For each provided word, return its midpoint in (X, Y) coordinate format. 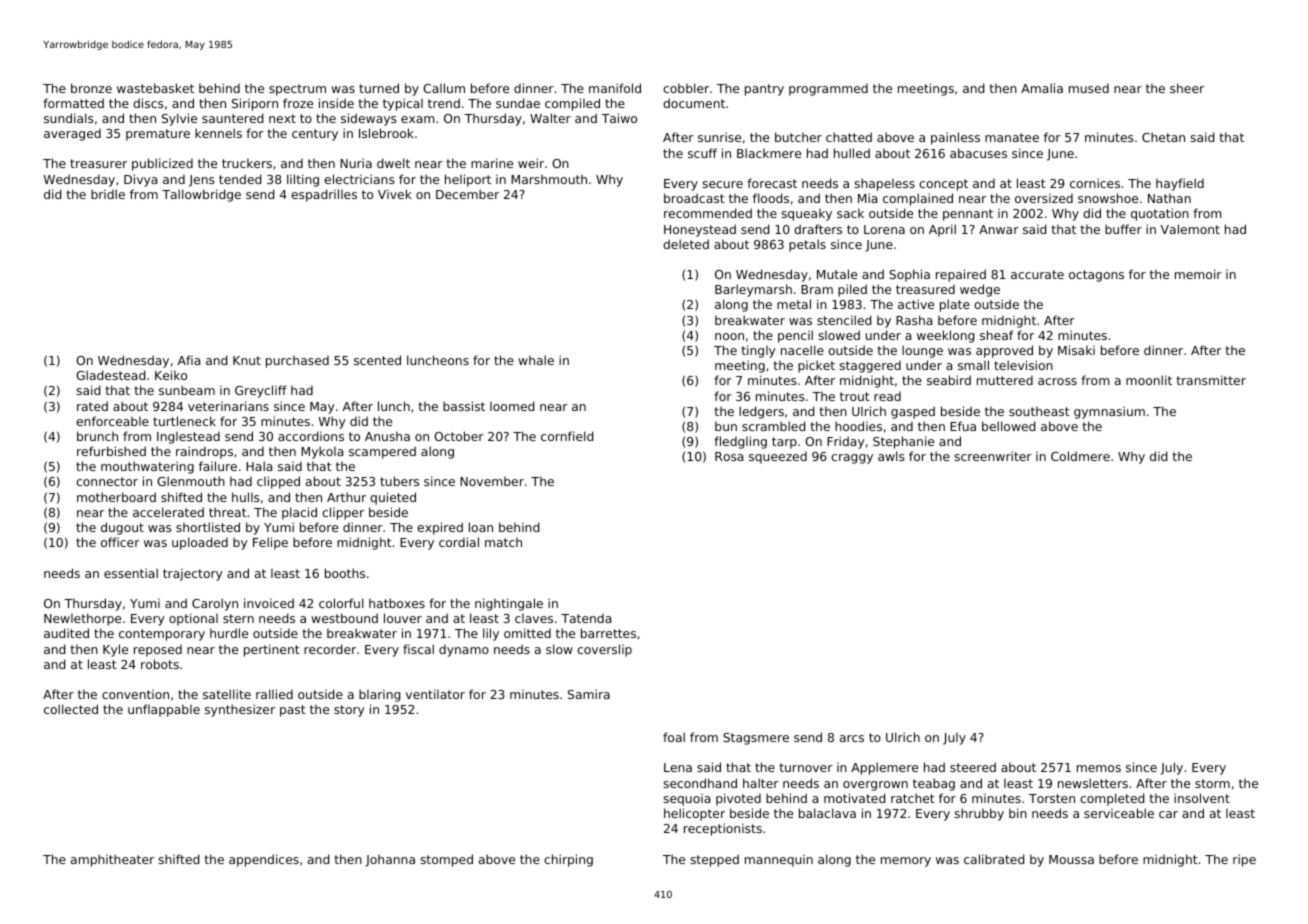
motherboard (116, 497)
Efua (963, 426)
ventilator (435, 694)
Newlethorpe (82, 619)
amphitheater (112, 860)
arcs (852, 738)
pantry (764, 90)
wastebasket (155, 88)
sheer (1187, 88)
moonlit (1149, 380)
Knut (247, 360)
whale (536, 360)
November (492, 481)
